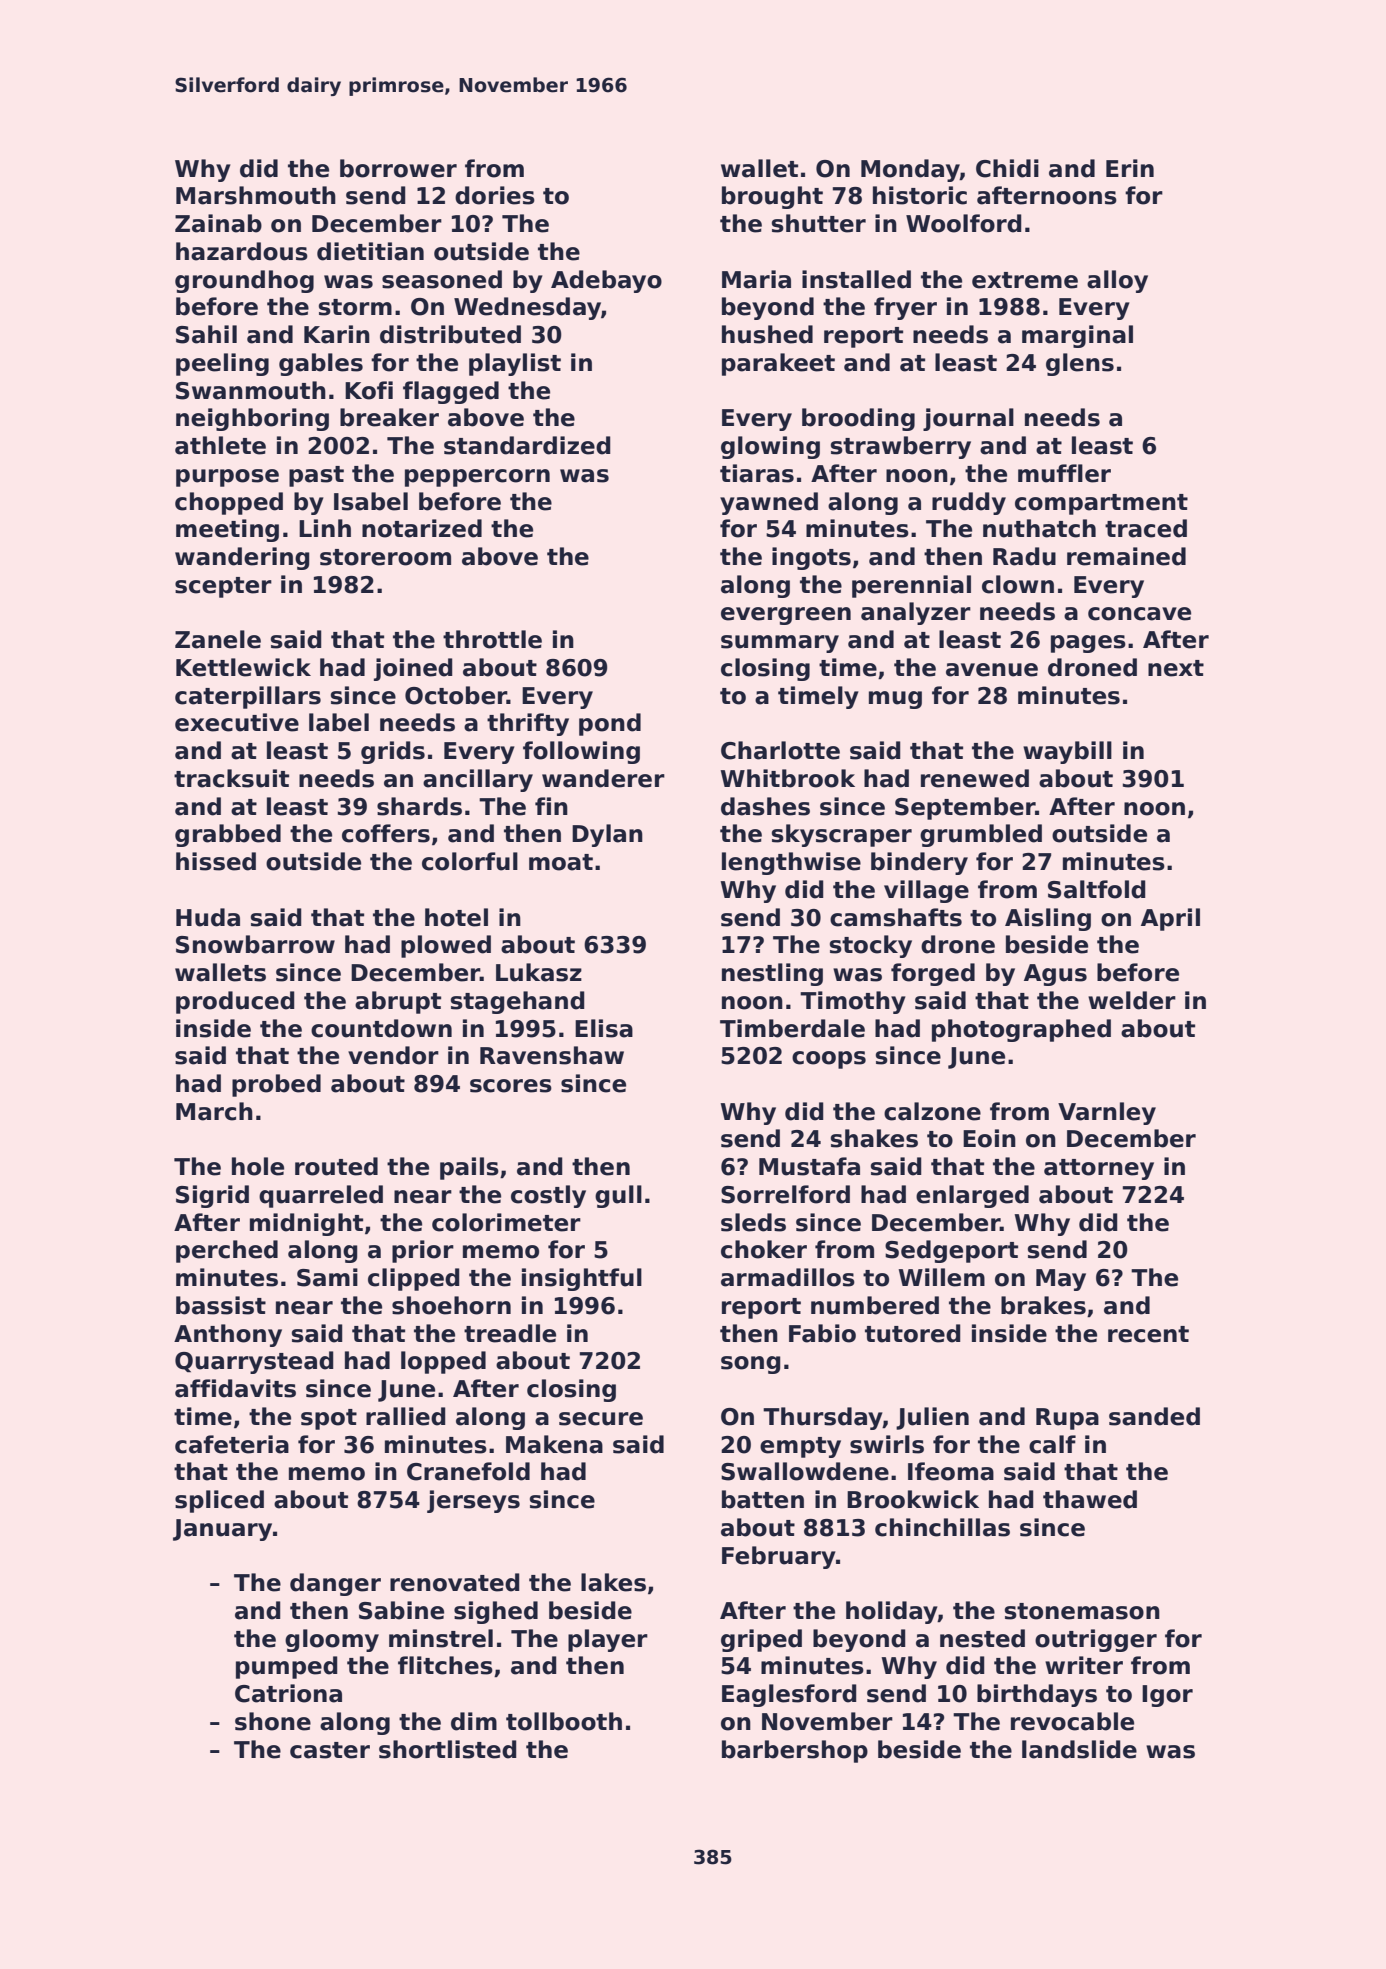 This image has height=1969, width=1386. Describe the element at coordinates (910, 170) in the image. I see `Monday` at that location.
